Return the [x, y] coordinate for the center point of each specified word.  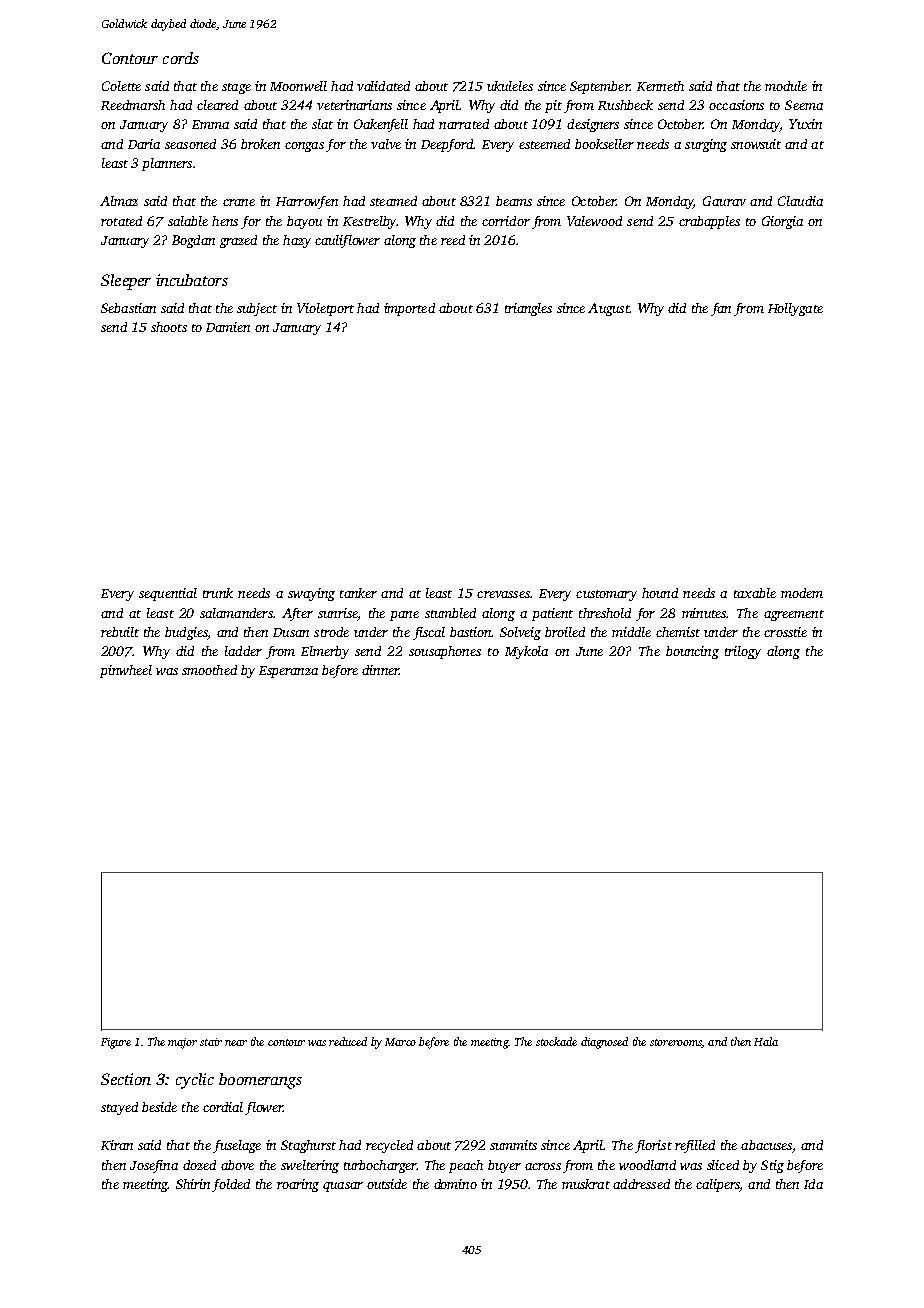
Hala [766, 1041]
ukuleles [510, 86]
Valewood [594, 221]
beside [159, 1107]
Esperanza [288, 672]
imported [409, 309]
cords [181, 58]
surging [706, 145]
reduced [348, 1041]
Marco [400, 1042]
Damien [228, 327]
